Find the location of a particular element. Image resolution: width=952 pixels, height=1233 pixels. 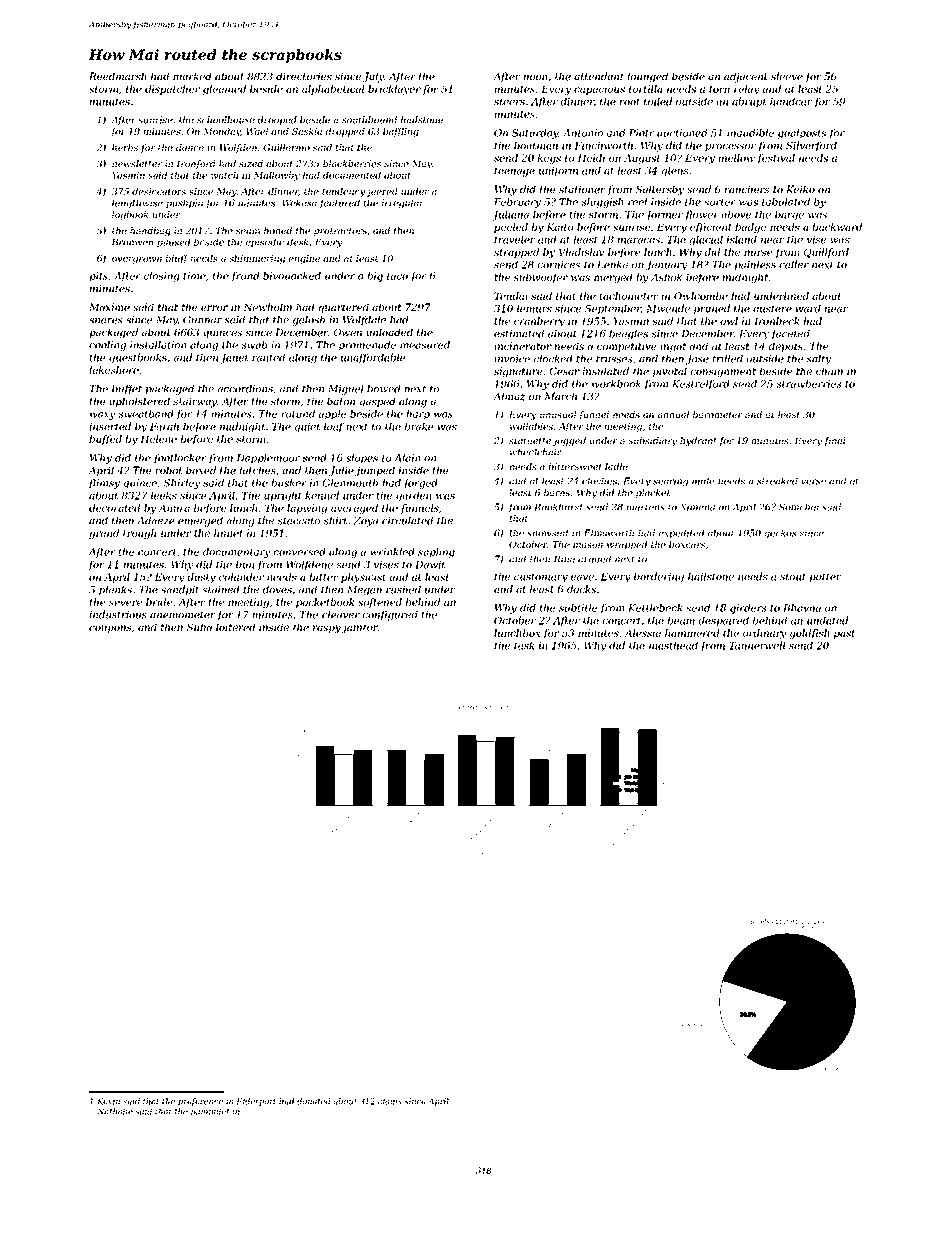

directories is located at coordinates (304, 76).
